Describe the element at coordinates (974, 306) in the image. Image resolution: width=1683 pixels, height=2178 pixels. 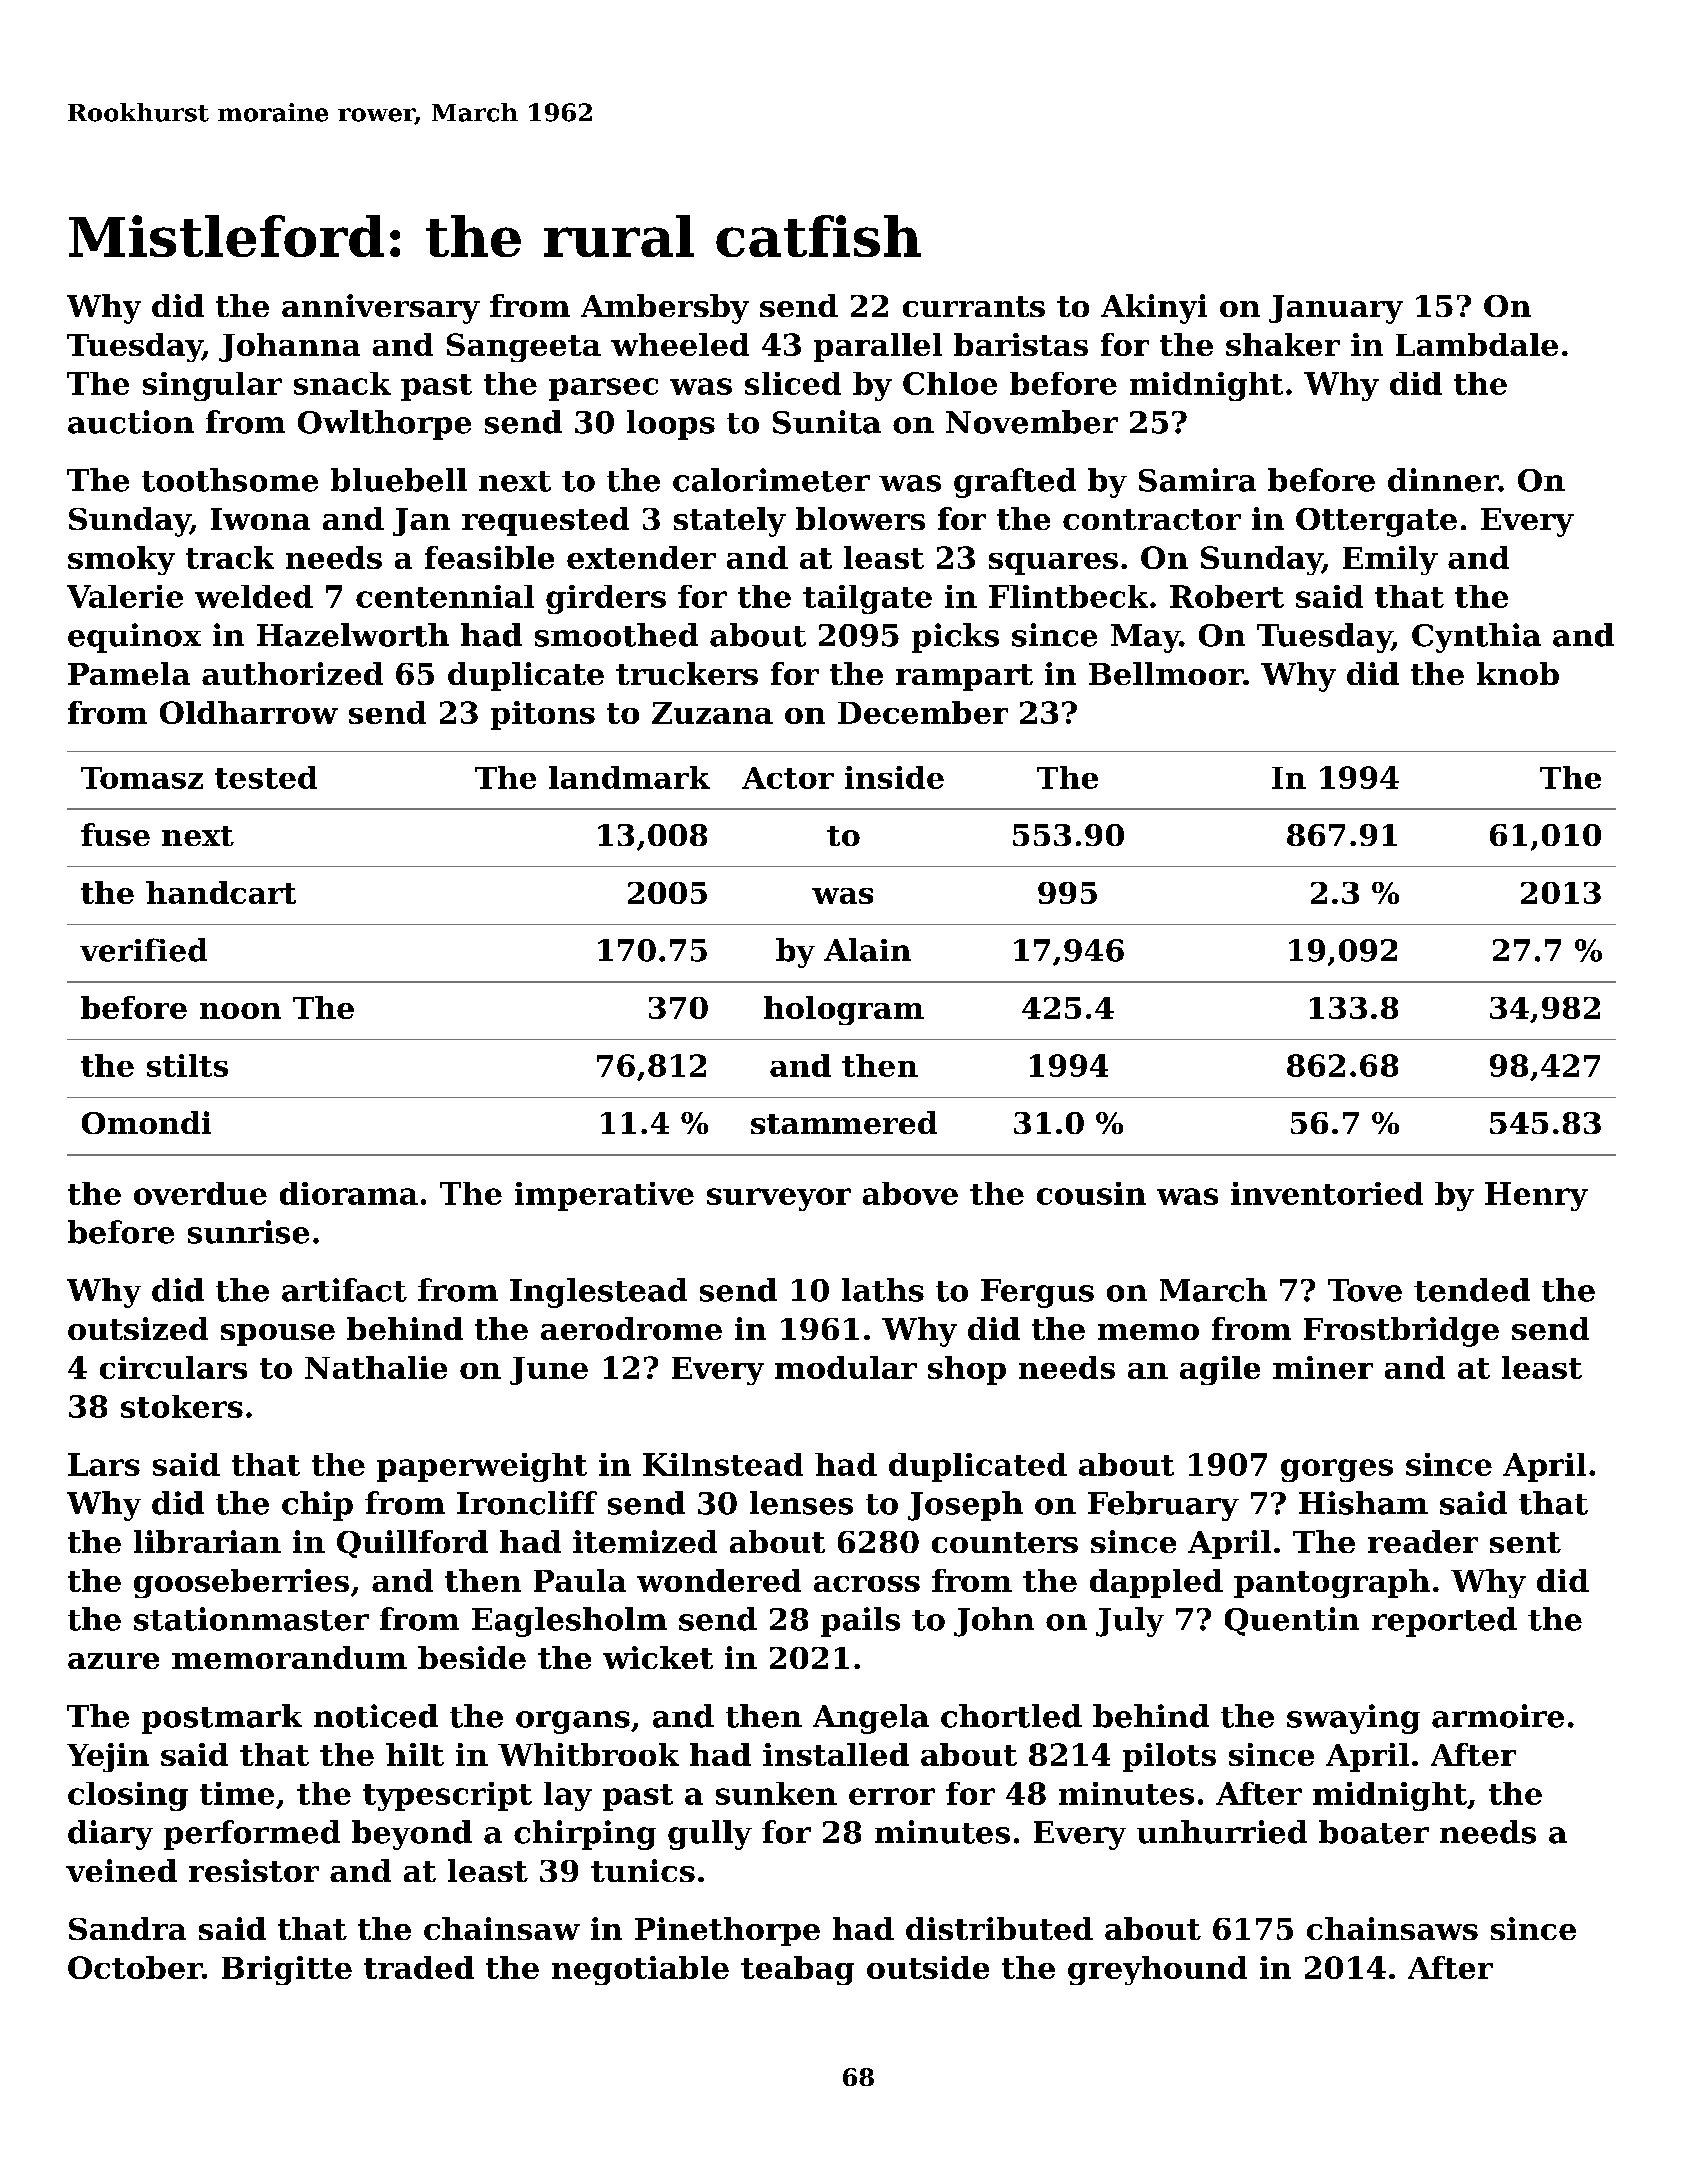
I see `currants` at that location.
